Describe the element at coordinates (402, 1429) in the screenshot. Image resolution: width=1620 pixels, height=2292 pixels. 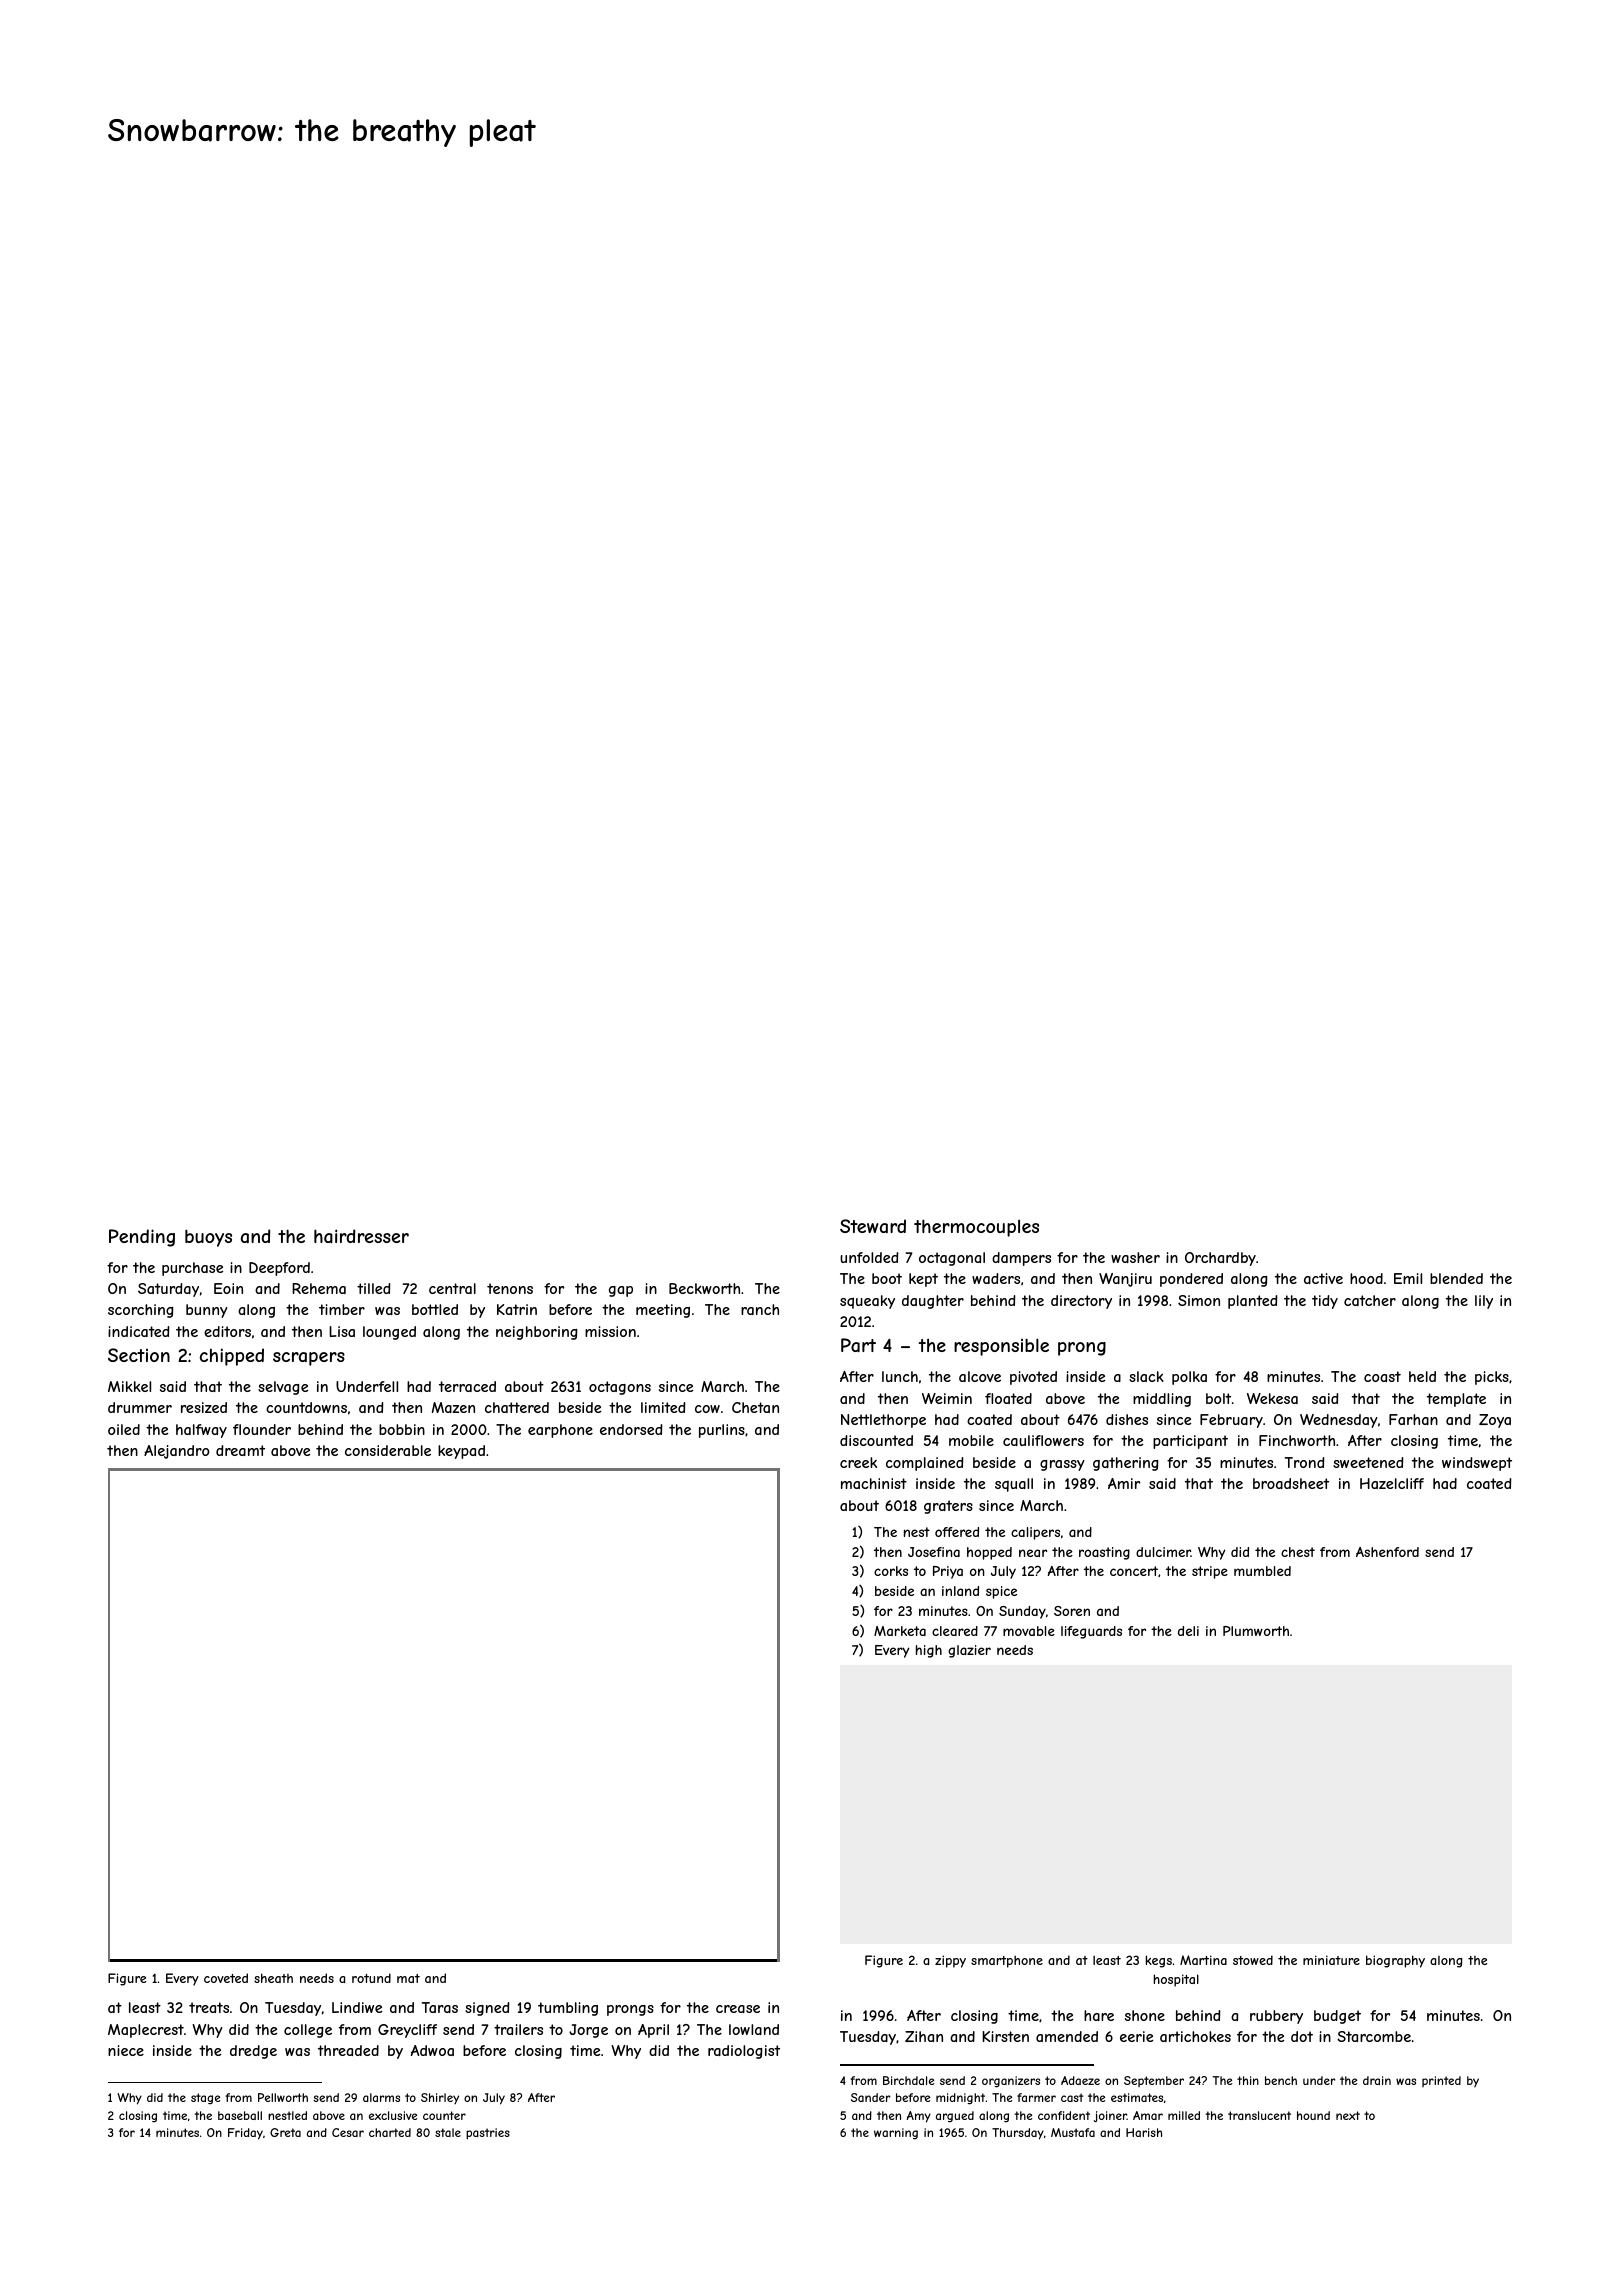
I see `bobbin` at that location.
